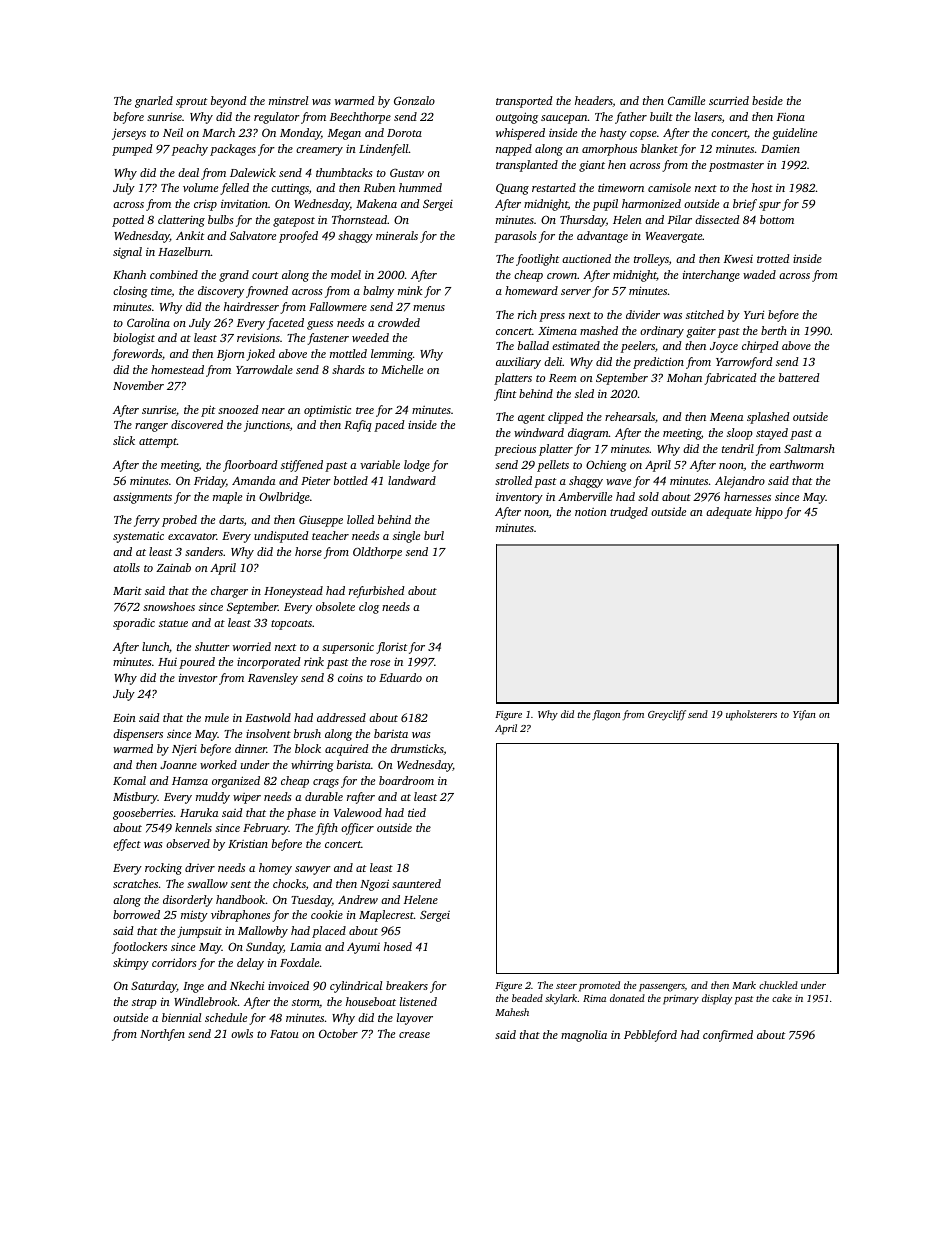 The width and height of the image is (952, 1233). I want to click on Greycliff, so click(667, 715).
